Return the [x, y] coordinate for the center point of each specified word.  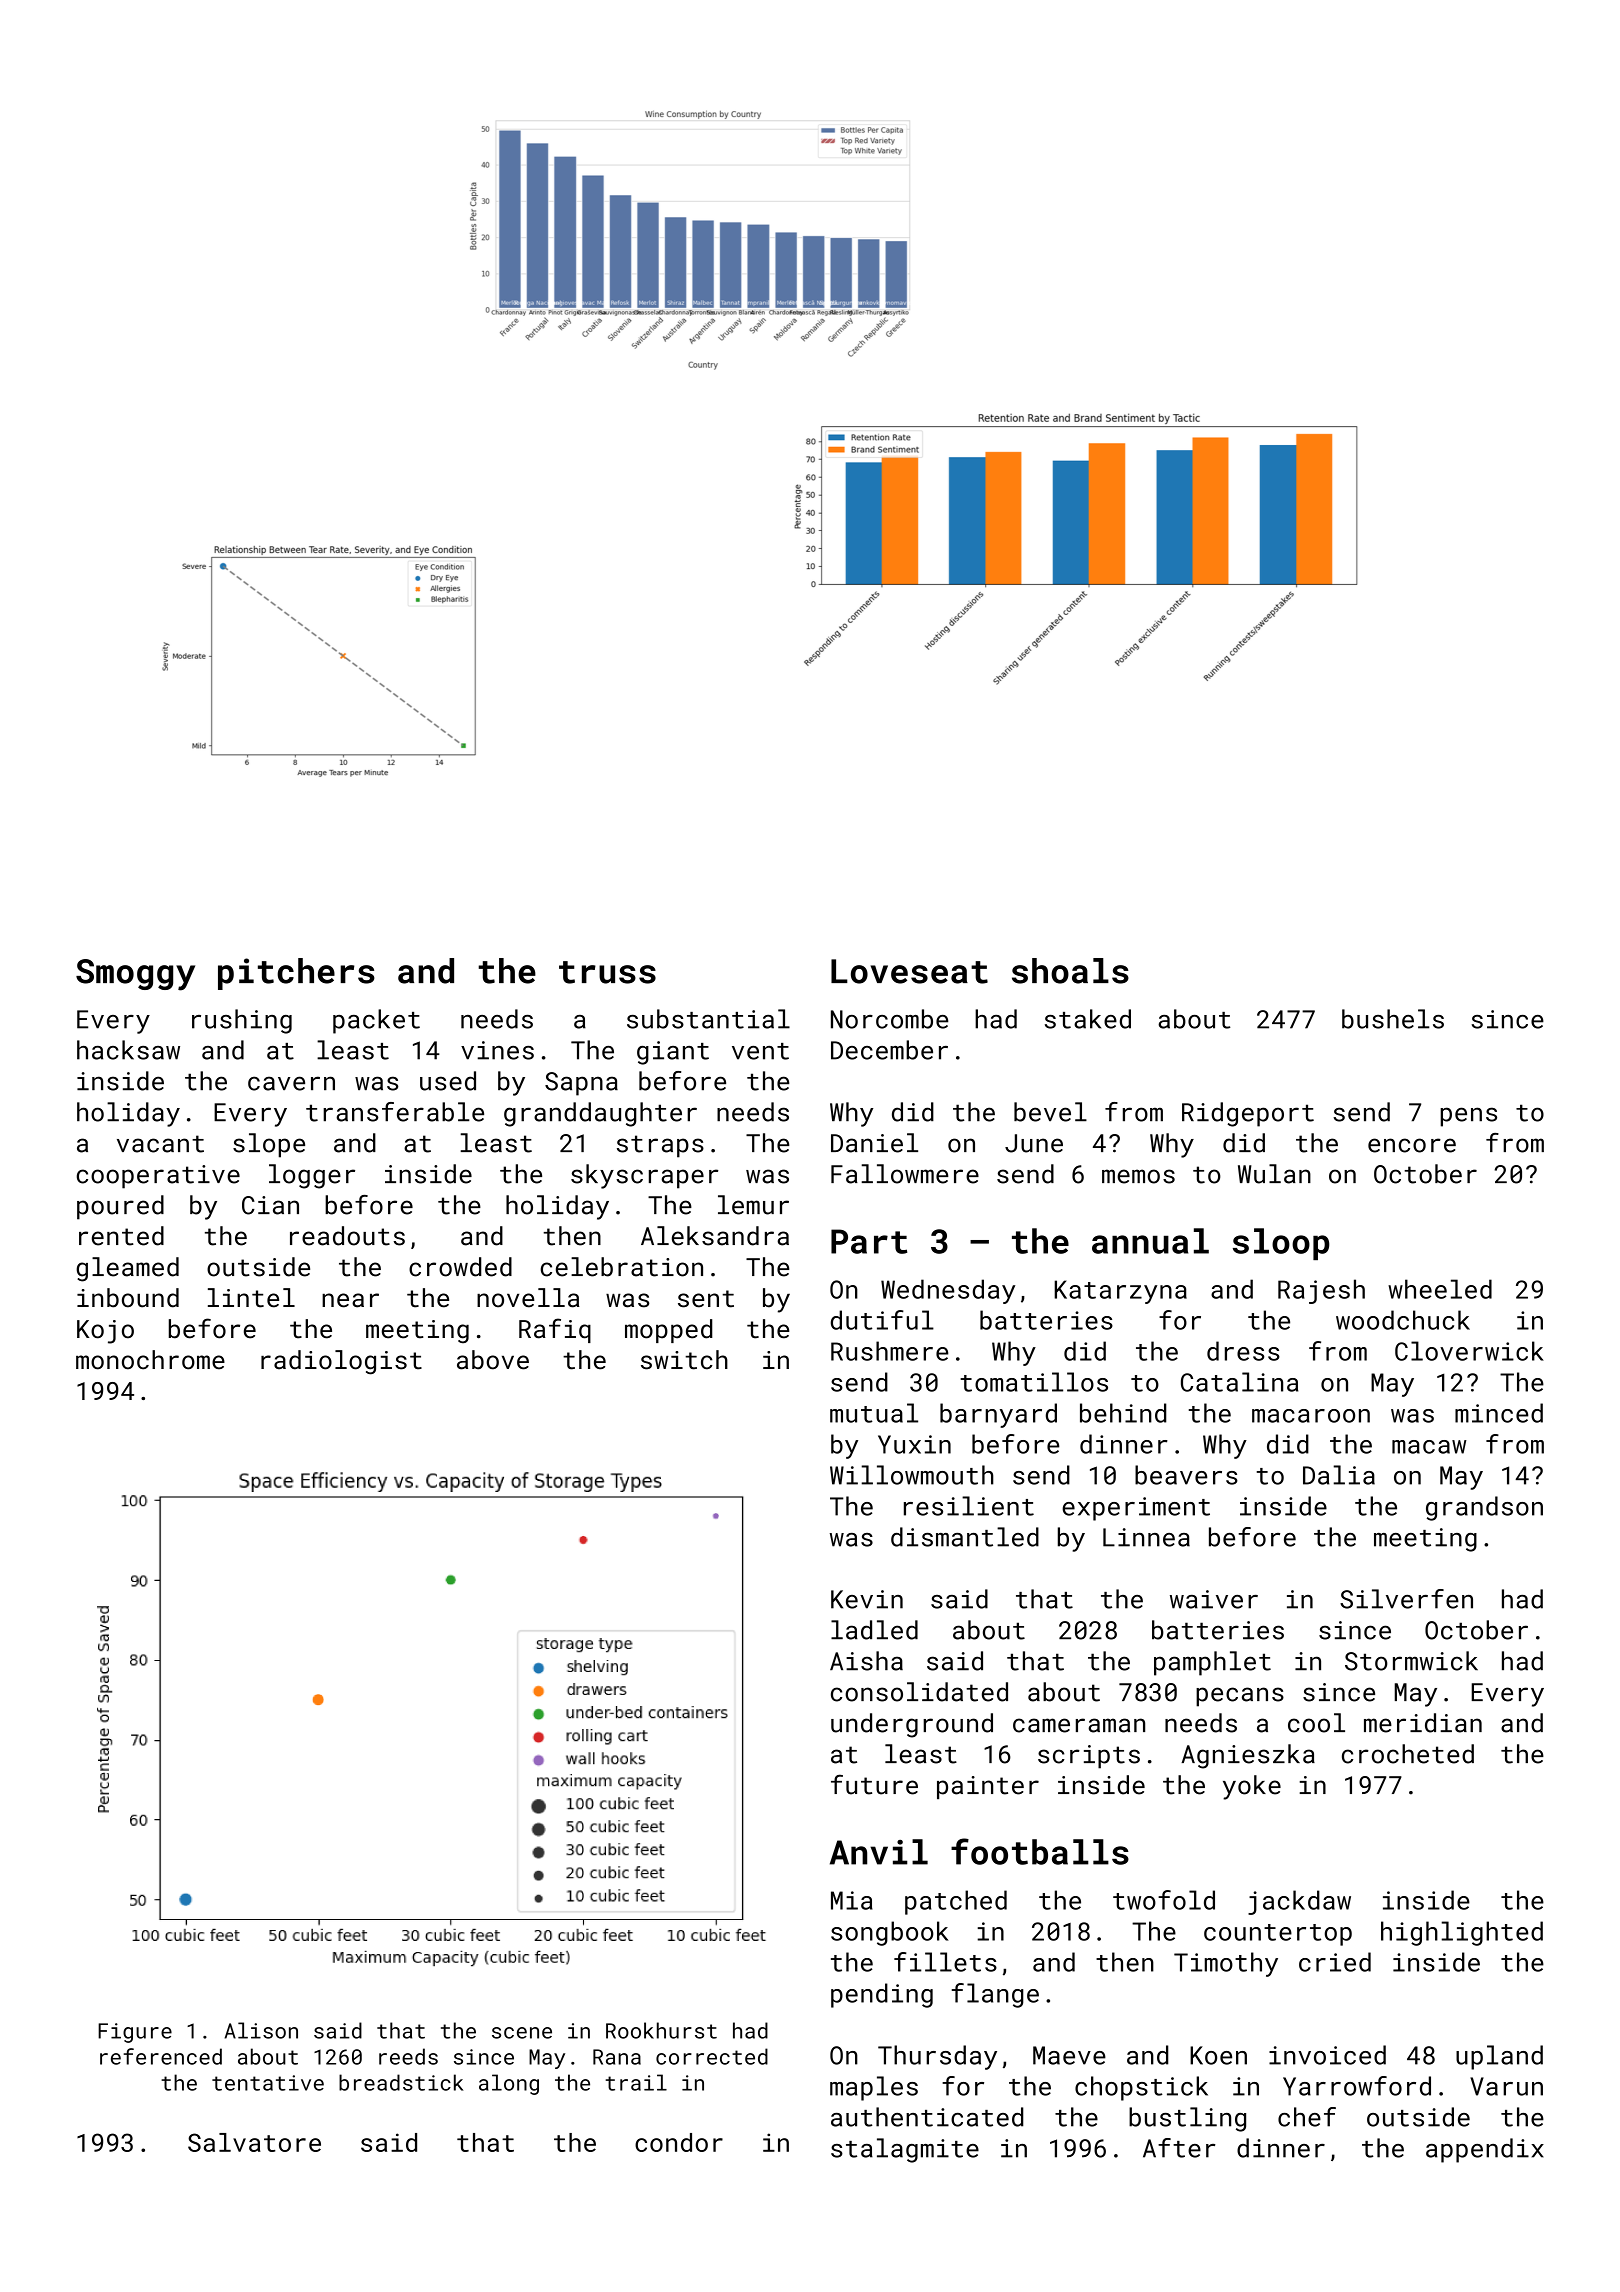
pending [882, 1995]
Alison [261, 2030]
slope [269, 1145]
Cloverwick [1469, 1351]
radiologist [341, 1362]
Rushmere [889, 1351]
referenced [161, 2056]
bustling [1187, 2119]
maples [874, 2088]
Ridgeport [1248, 1114]
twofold [1164, 1900]
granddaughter [600, 1114]
